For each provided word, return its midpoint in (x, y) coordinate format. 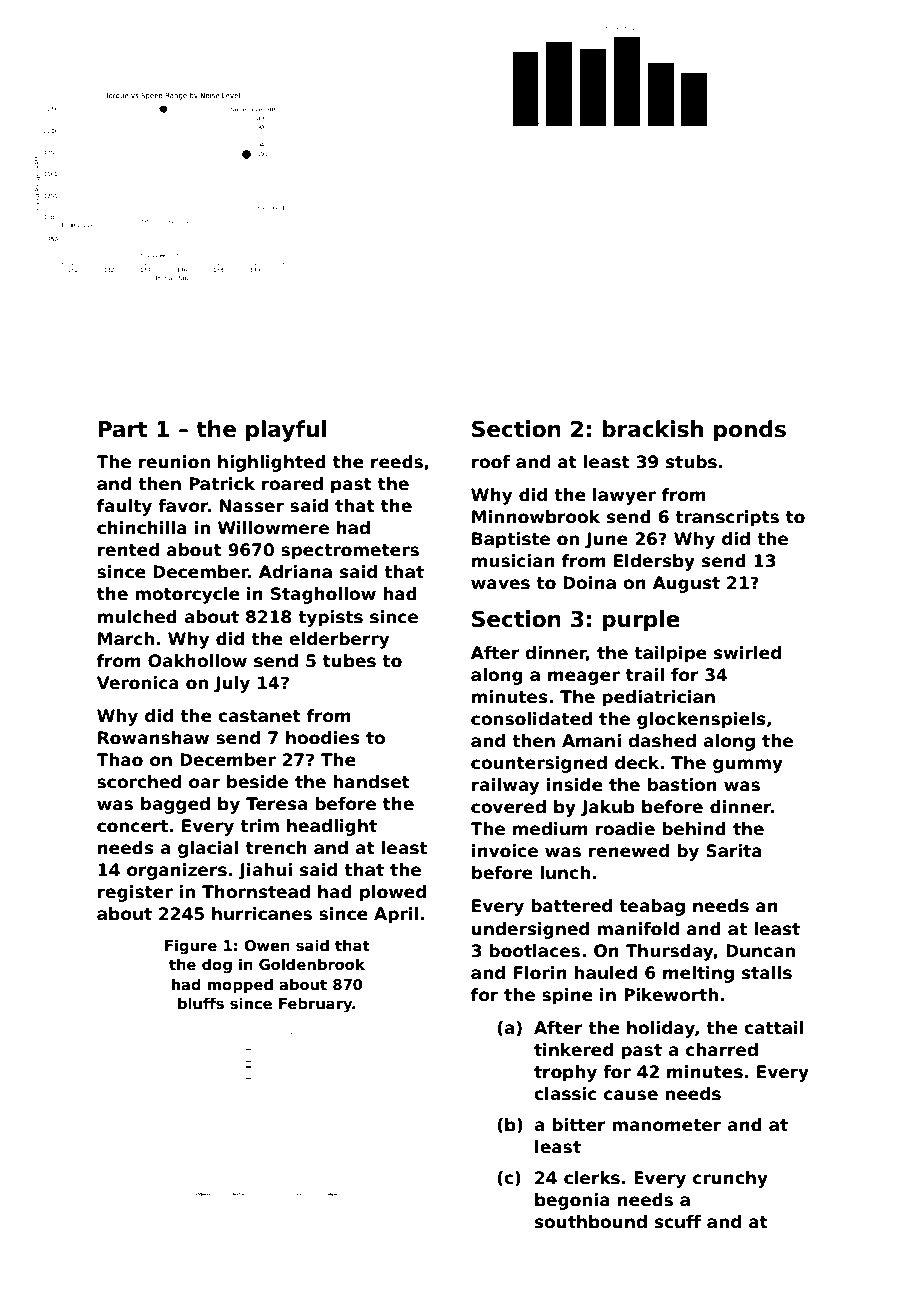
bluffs (201, 1003)
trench (276, 848)
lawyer (624, 496)
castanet (259, 716)
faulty (124, 507)
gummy (748, 766)
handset (371, 782)
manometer (666, 1125)
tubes (349, 661)
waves (500, 584)
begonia (572, 1201)
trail (645, 674)
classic (565, 1094)
